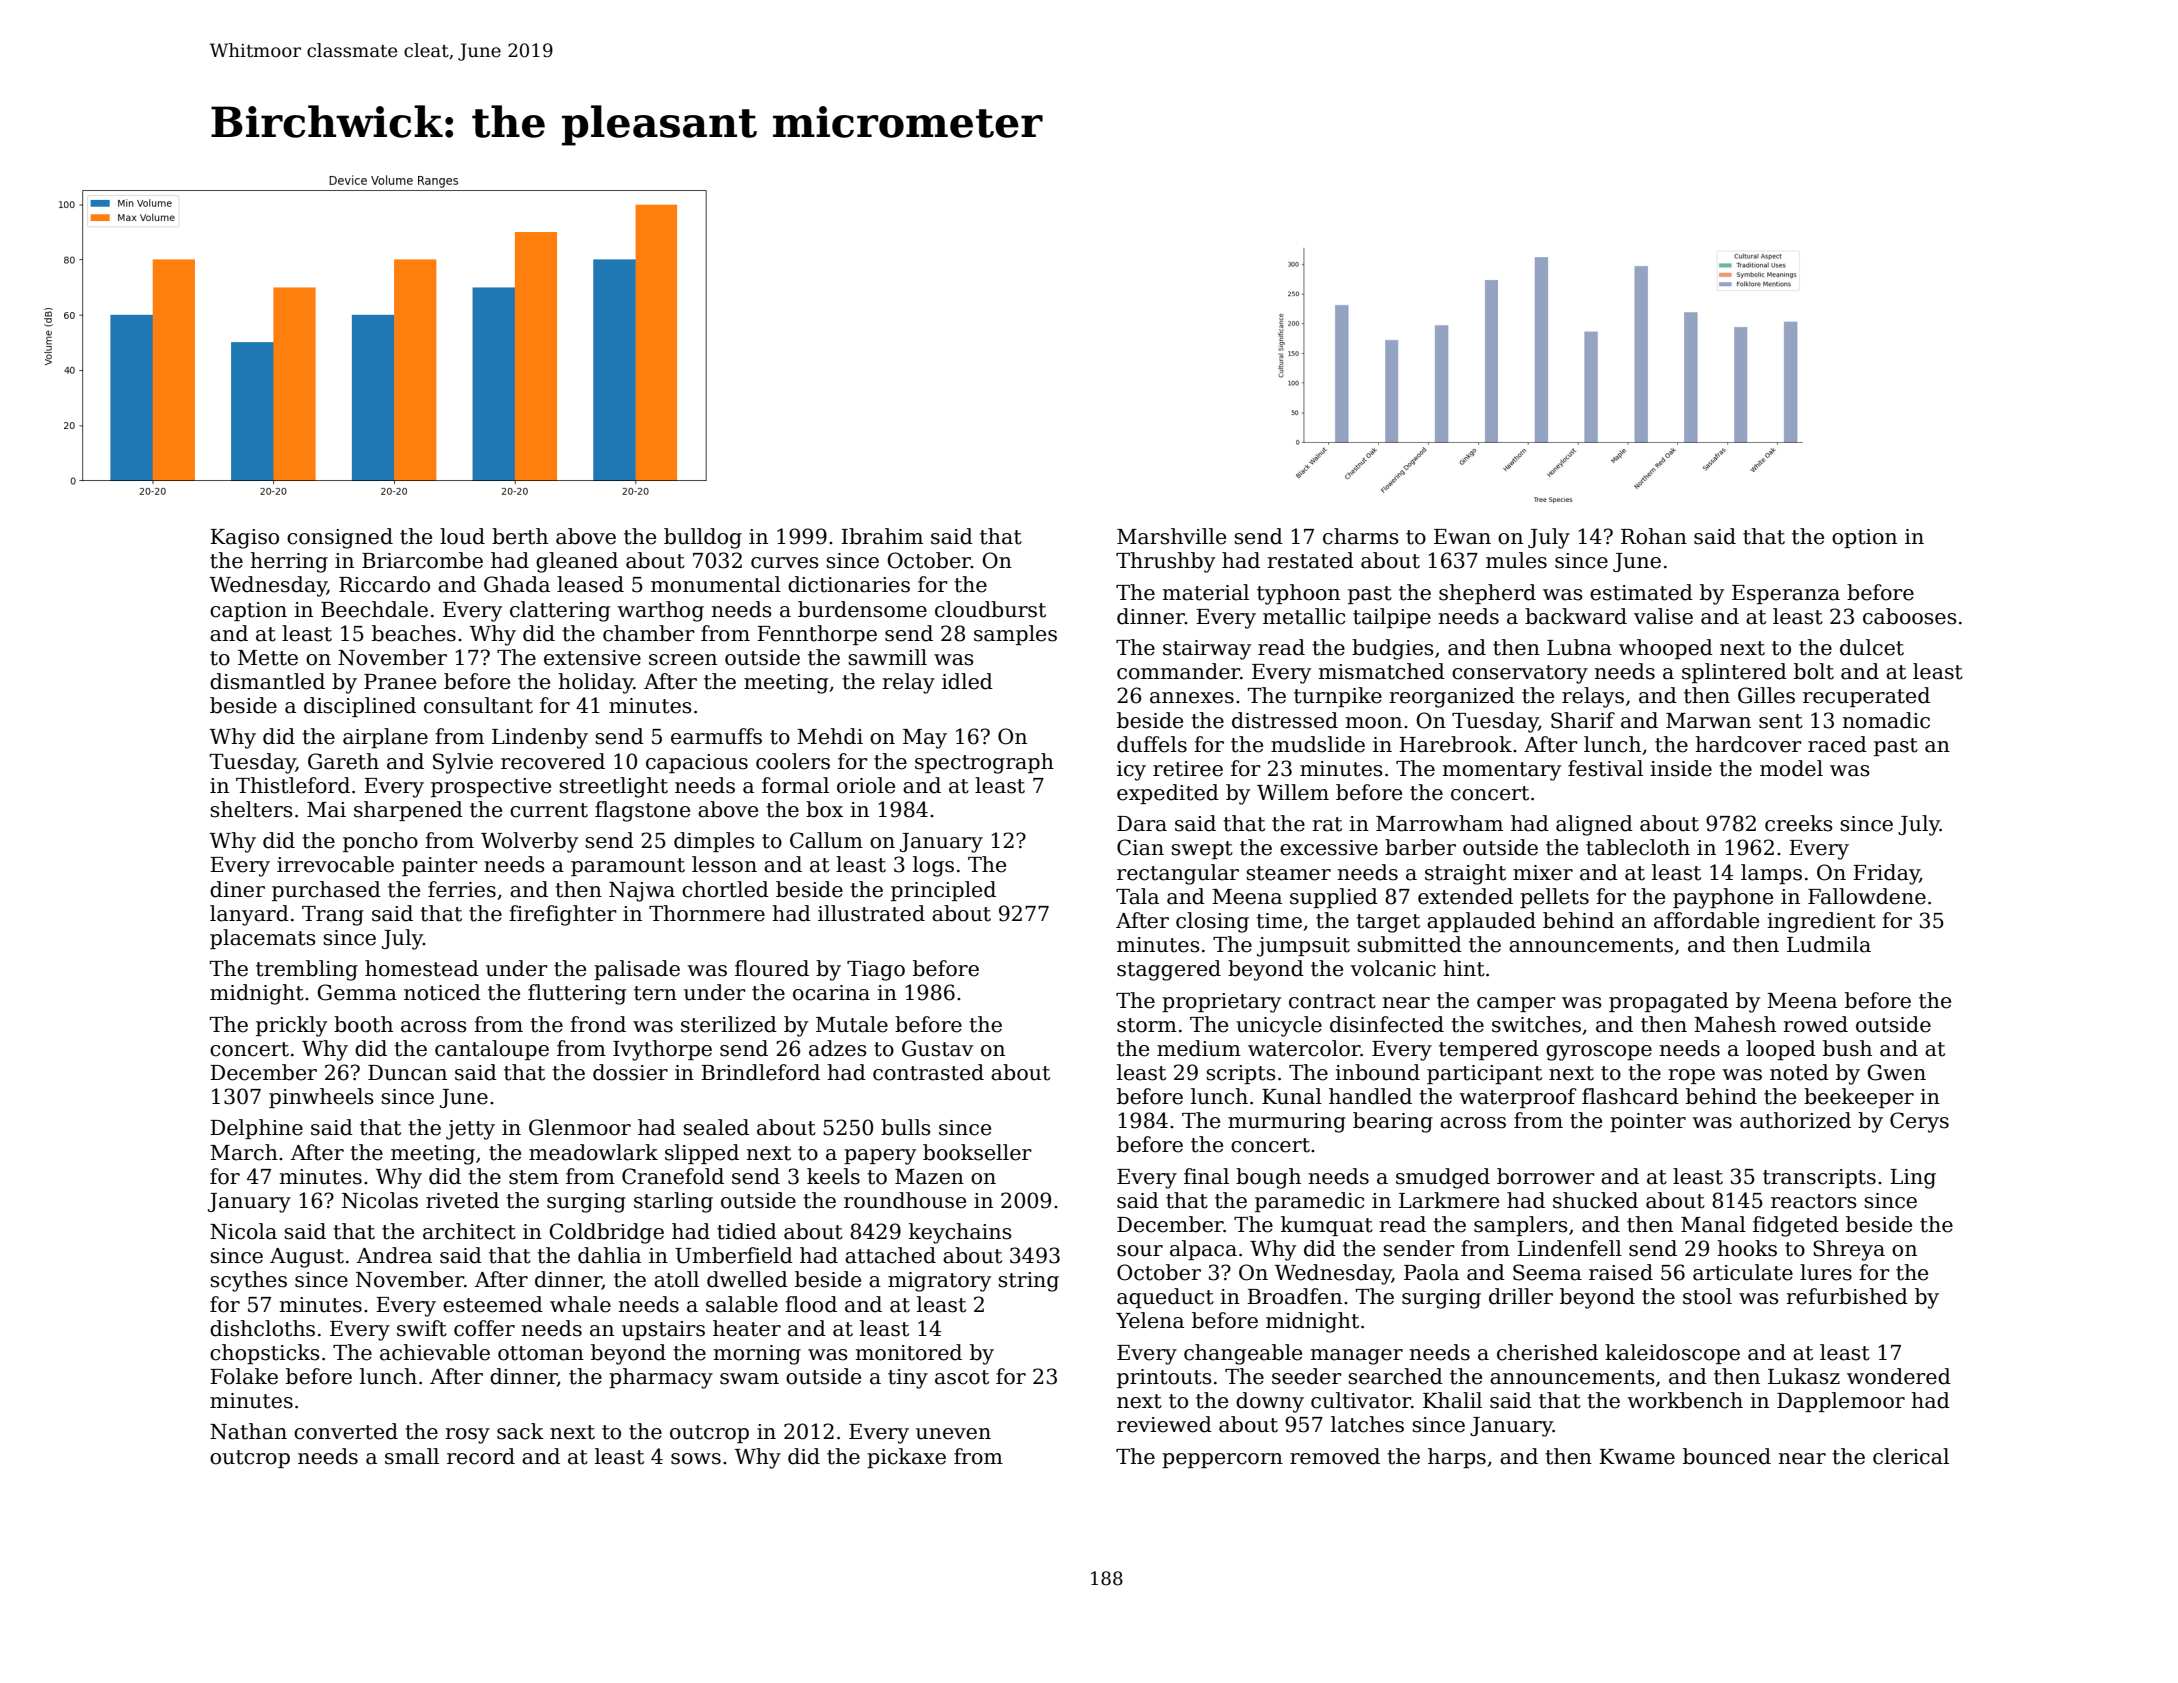 The width and height of the document is (2178, 1683). I want to click on Dara, so click(1142, 824).
